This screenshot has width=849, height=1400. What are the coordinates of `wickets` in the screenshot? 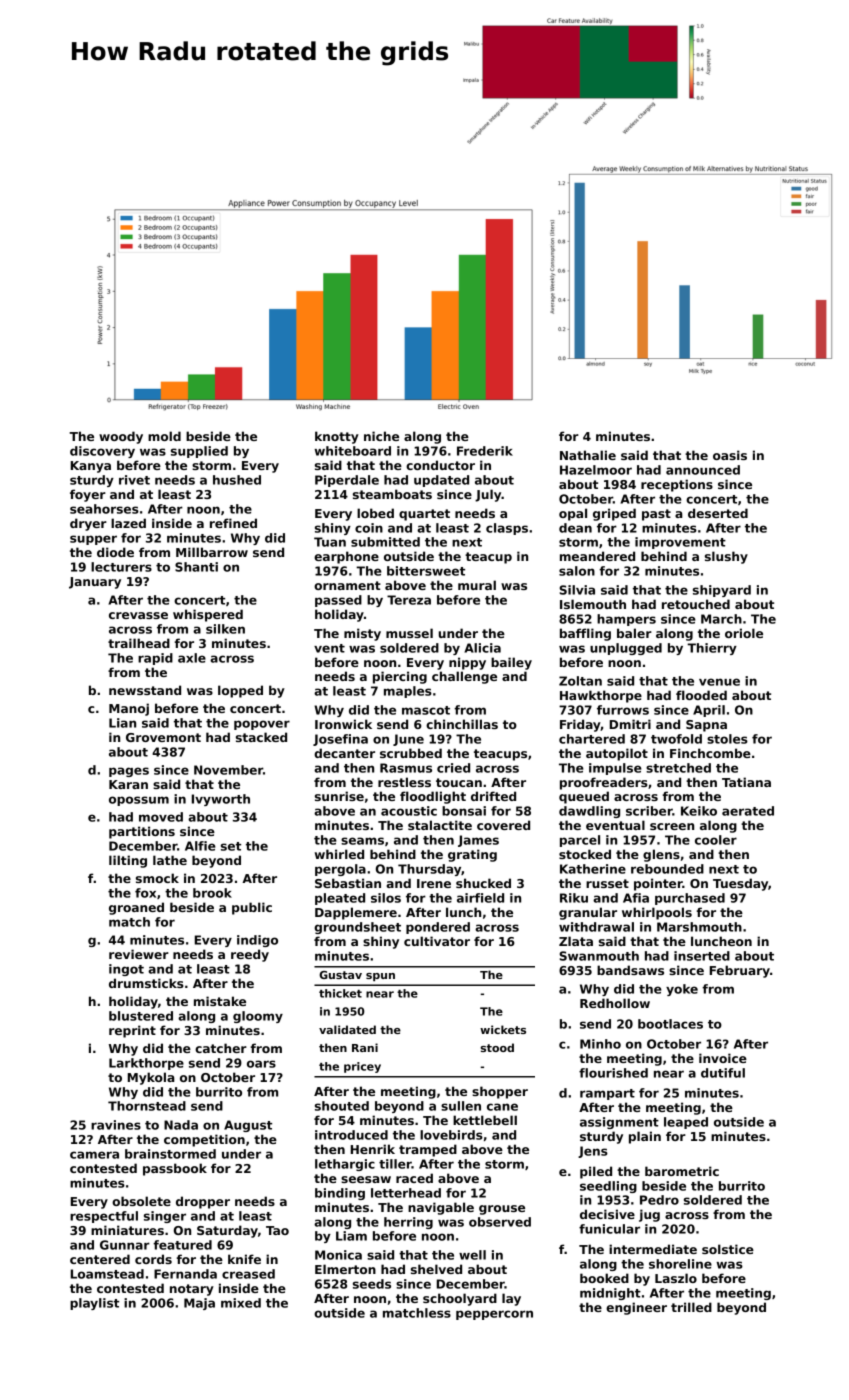 It's located at (503, 1029).
